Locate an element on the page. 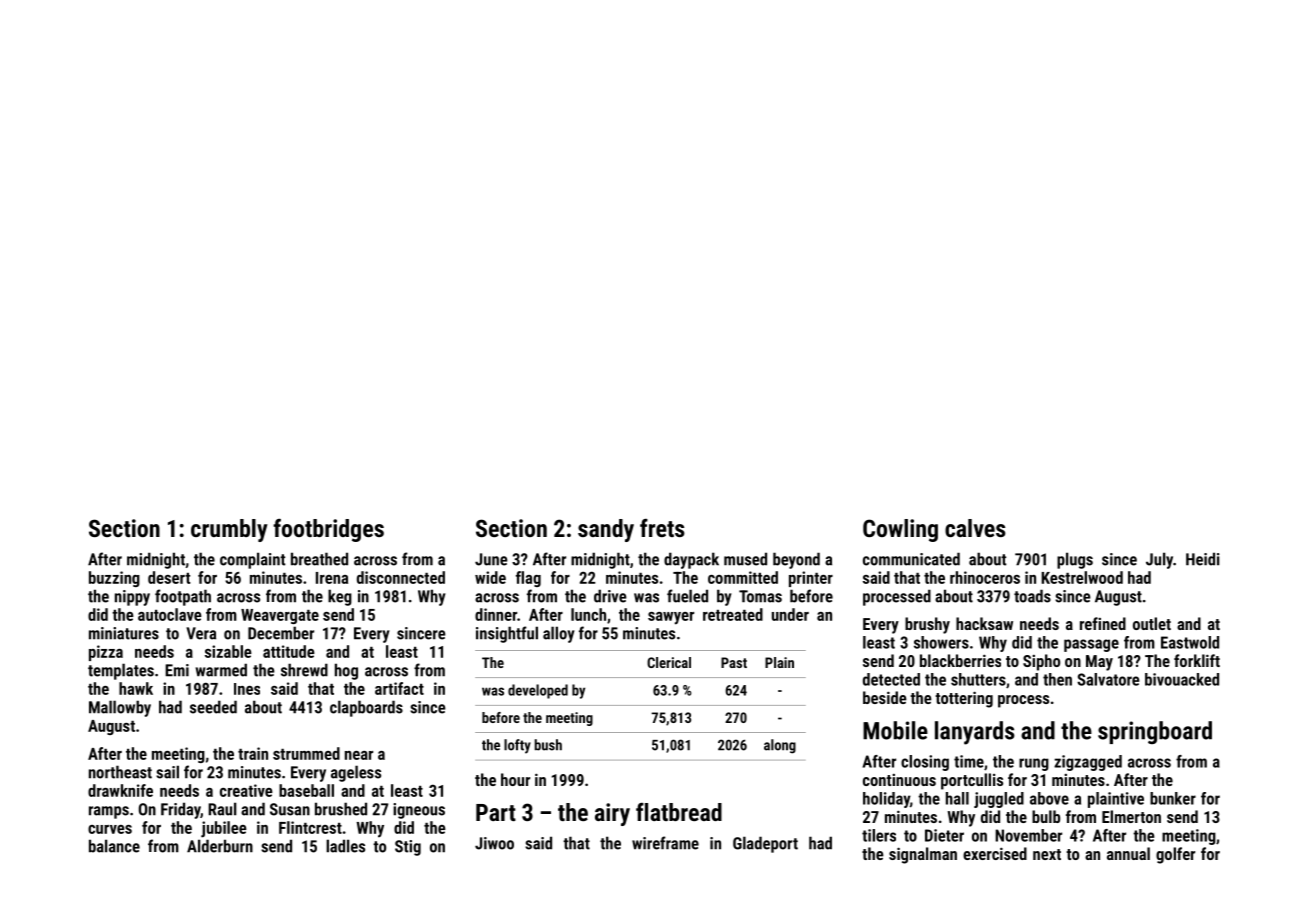 The width and height of the document is (1308, 924). flatbread is located at coordinates (679, 812).
